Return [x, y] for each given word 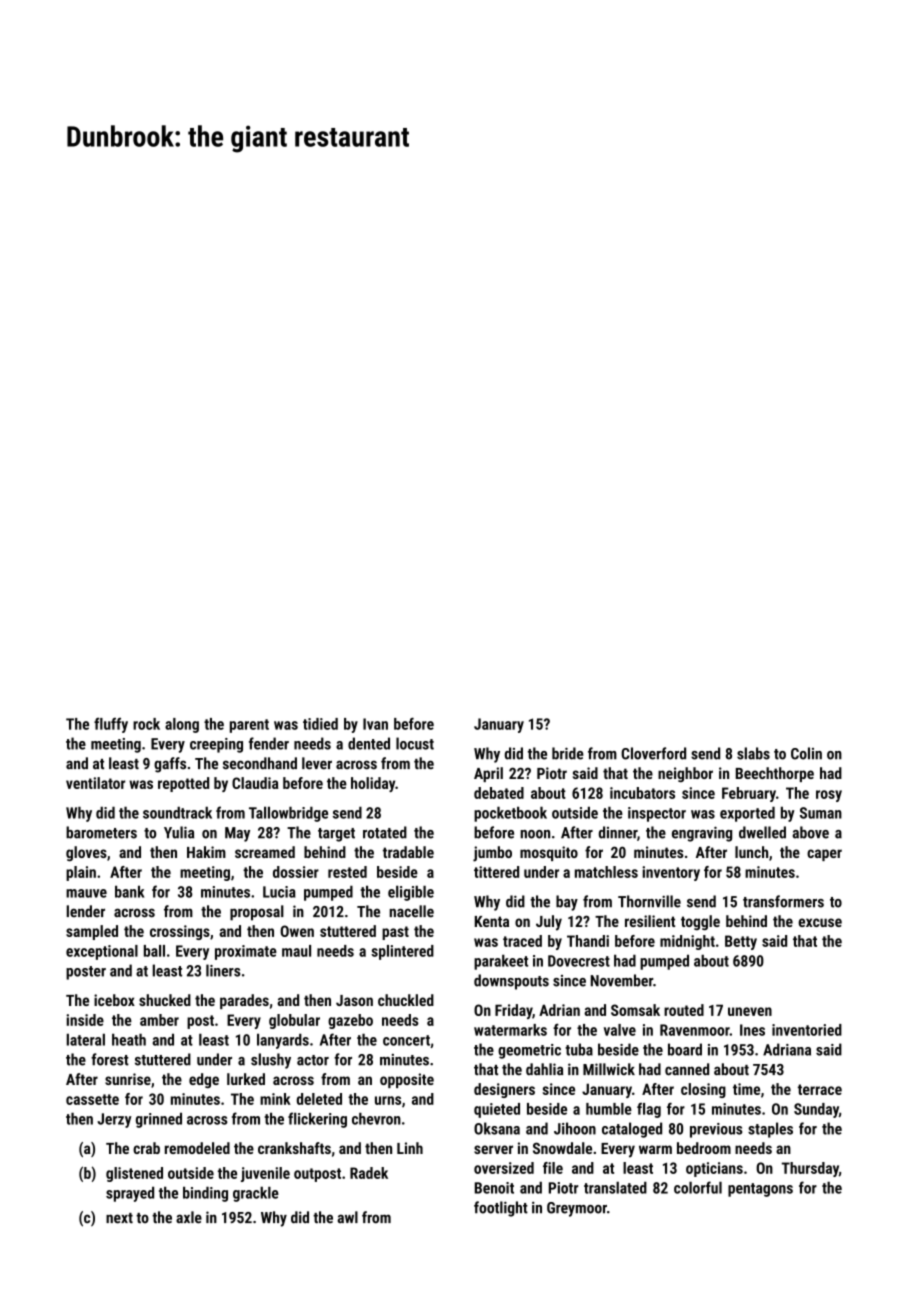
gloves [86, 853]
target [336, 835]
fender [269, 743]
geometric [529, 1051]
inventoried [807, 1030]
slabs [753, 753]
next [119, 1218]
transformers [783, 901]
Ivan [375, 724]
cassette [92, 1099]
